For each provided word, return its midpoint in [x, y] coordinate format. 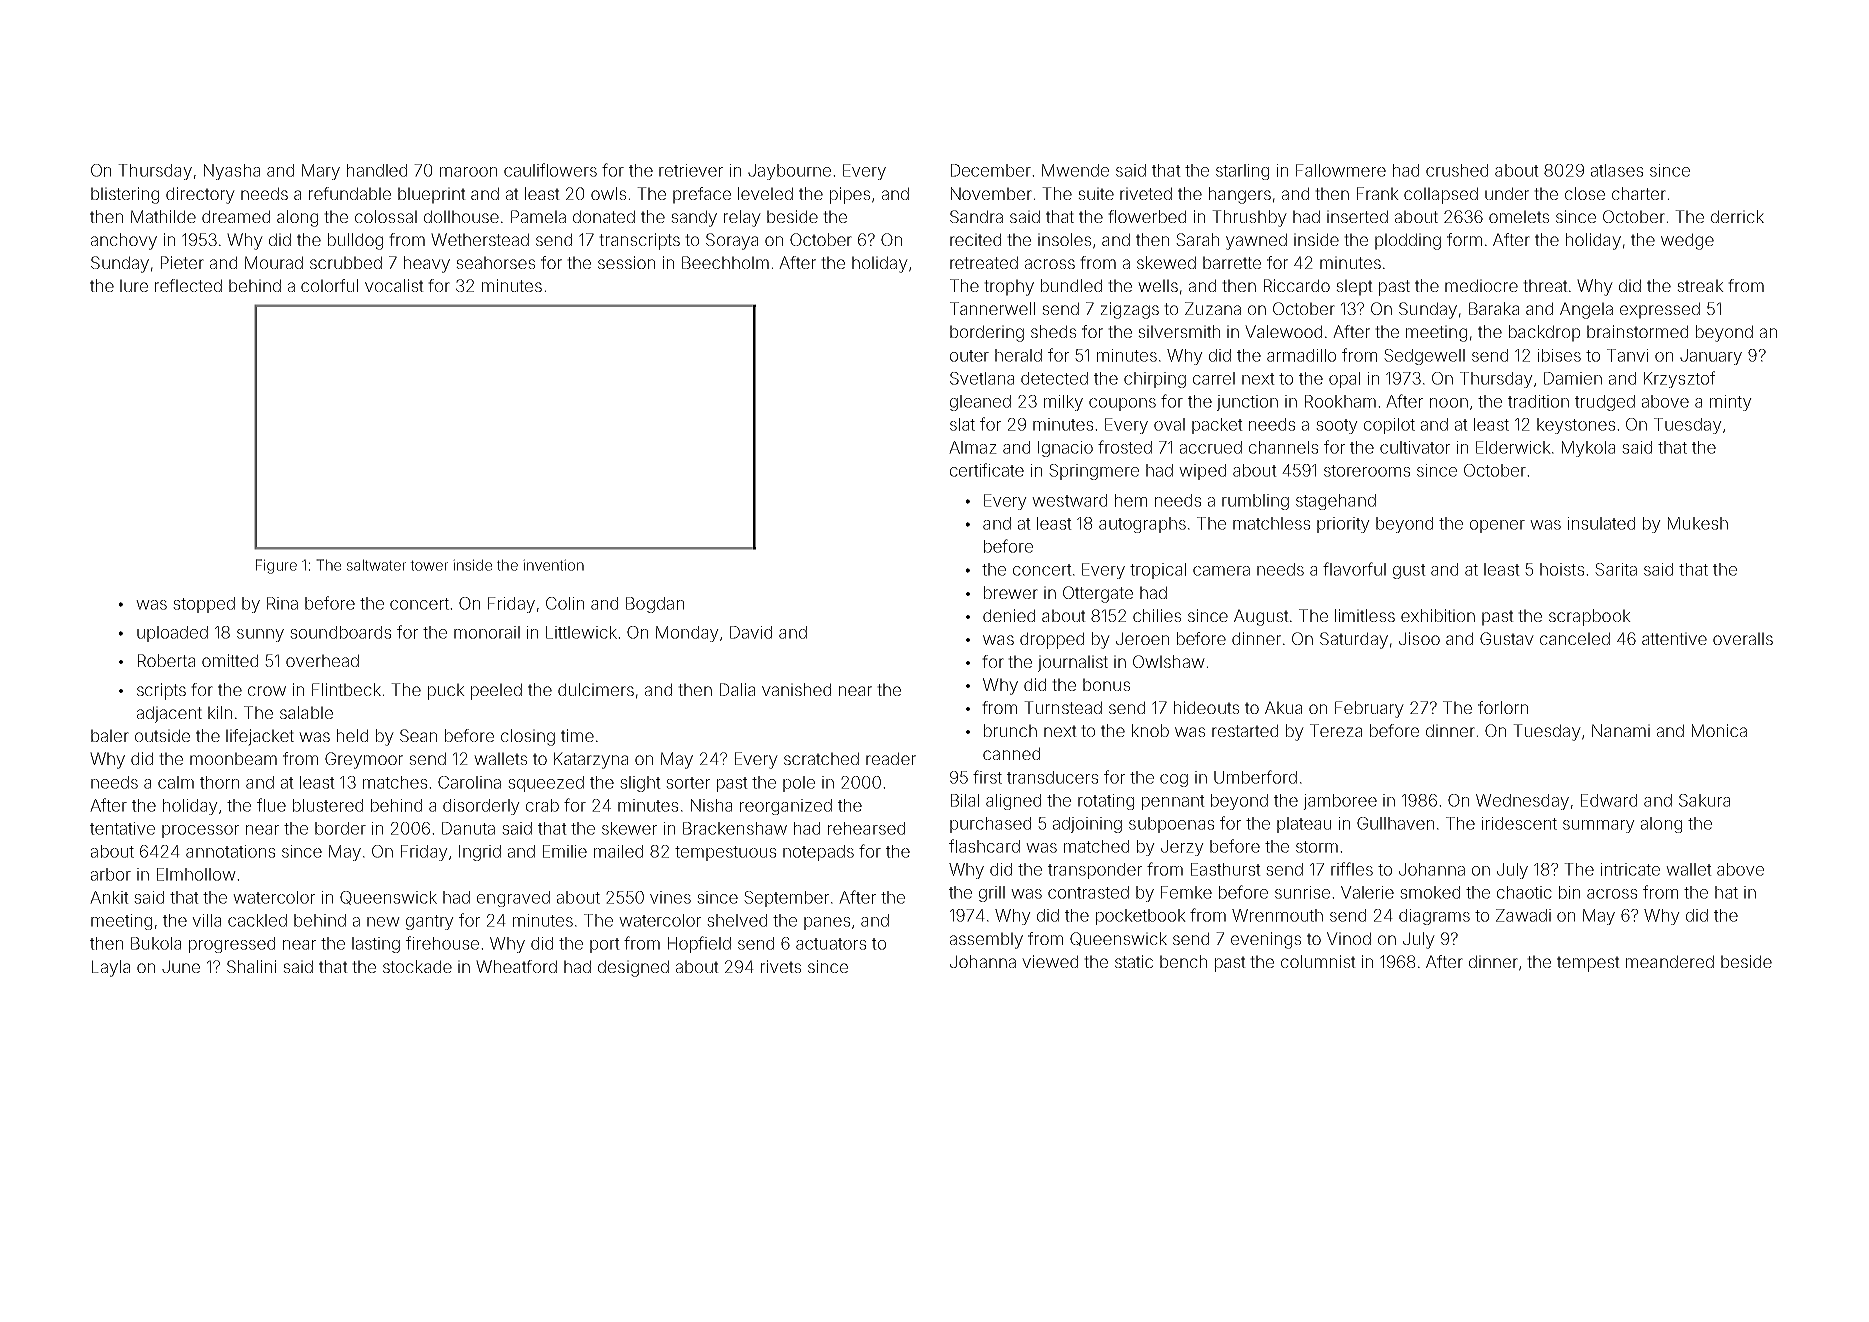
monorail [487, 632]
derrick [1737, 216]
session [626, 262]
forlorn [1503, 707]
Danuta [468, 828]
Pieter [182, 262]
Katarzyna [591, 760]
